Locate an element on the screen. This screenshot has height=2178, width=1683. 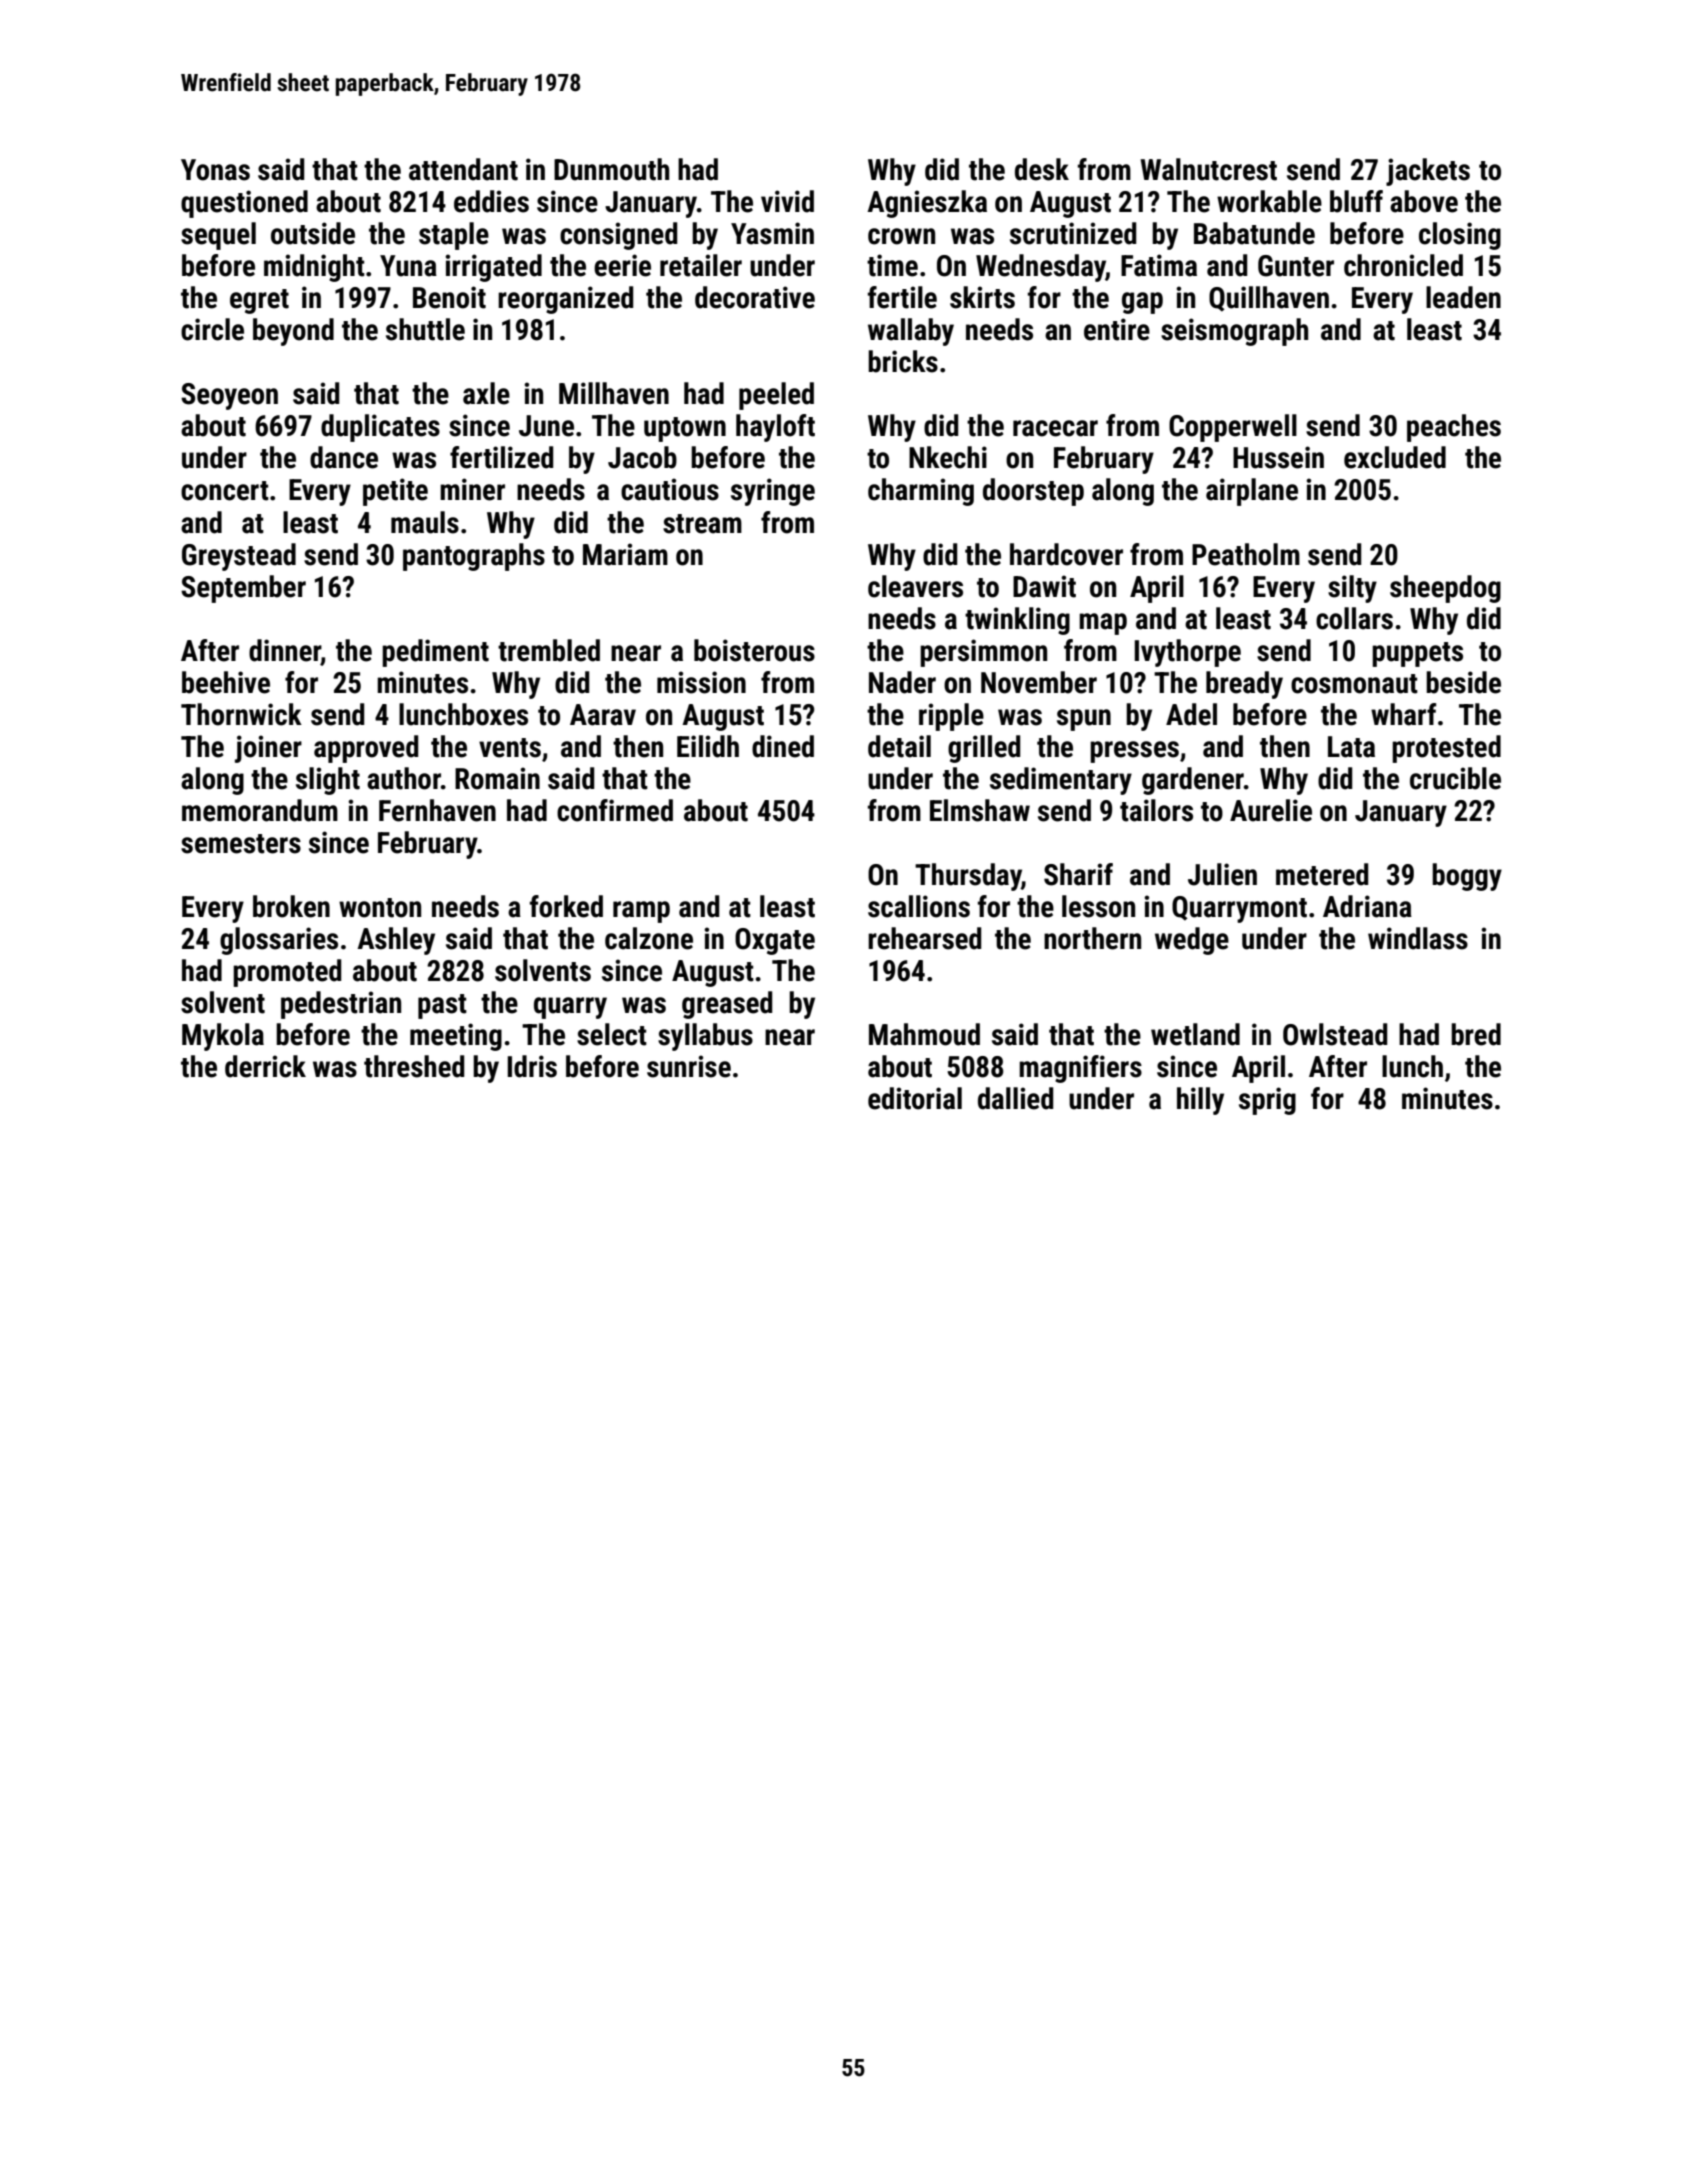
Wednesday is located at coordinates (1041, 268).
